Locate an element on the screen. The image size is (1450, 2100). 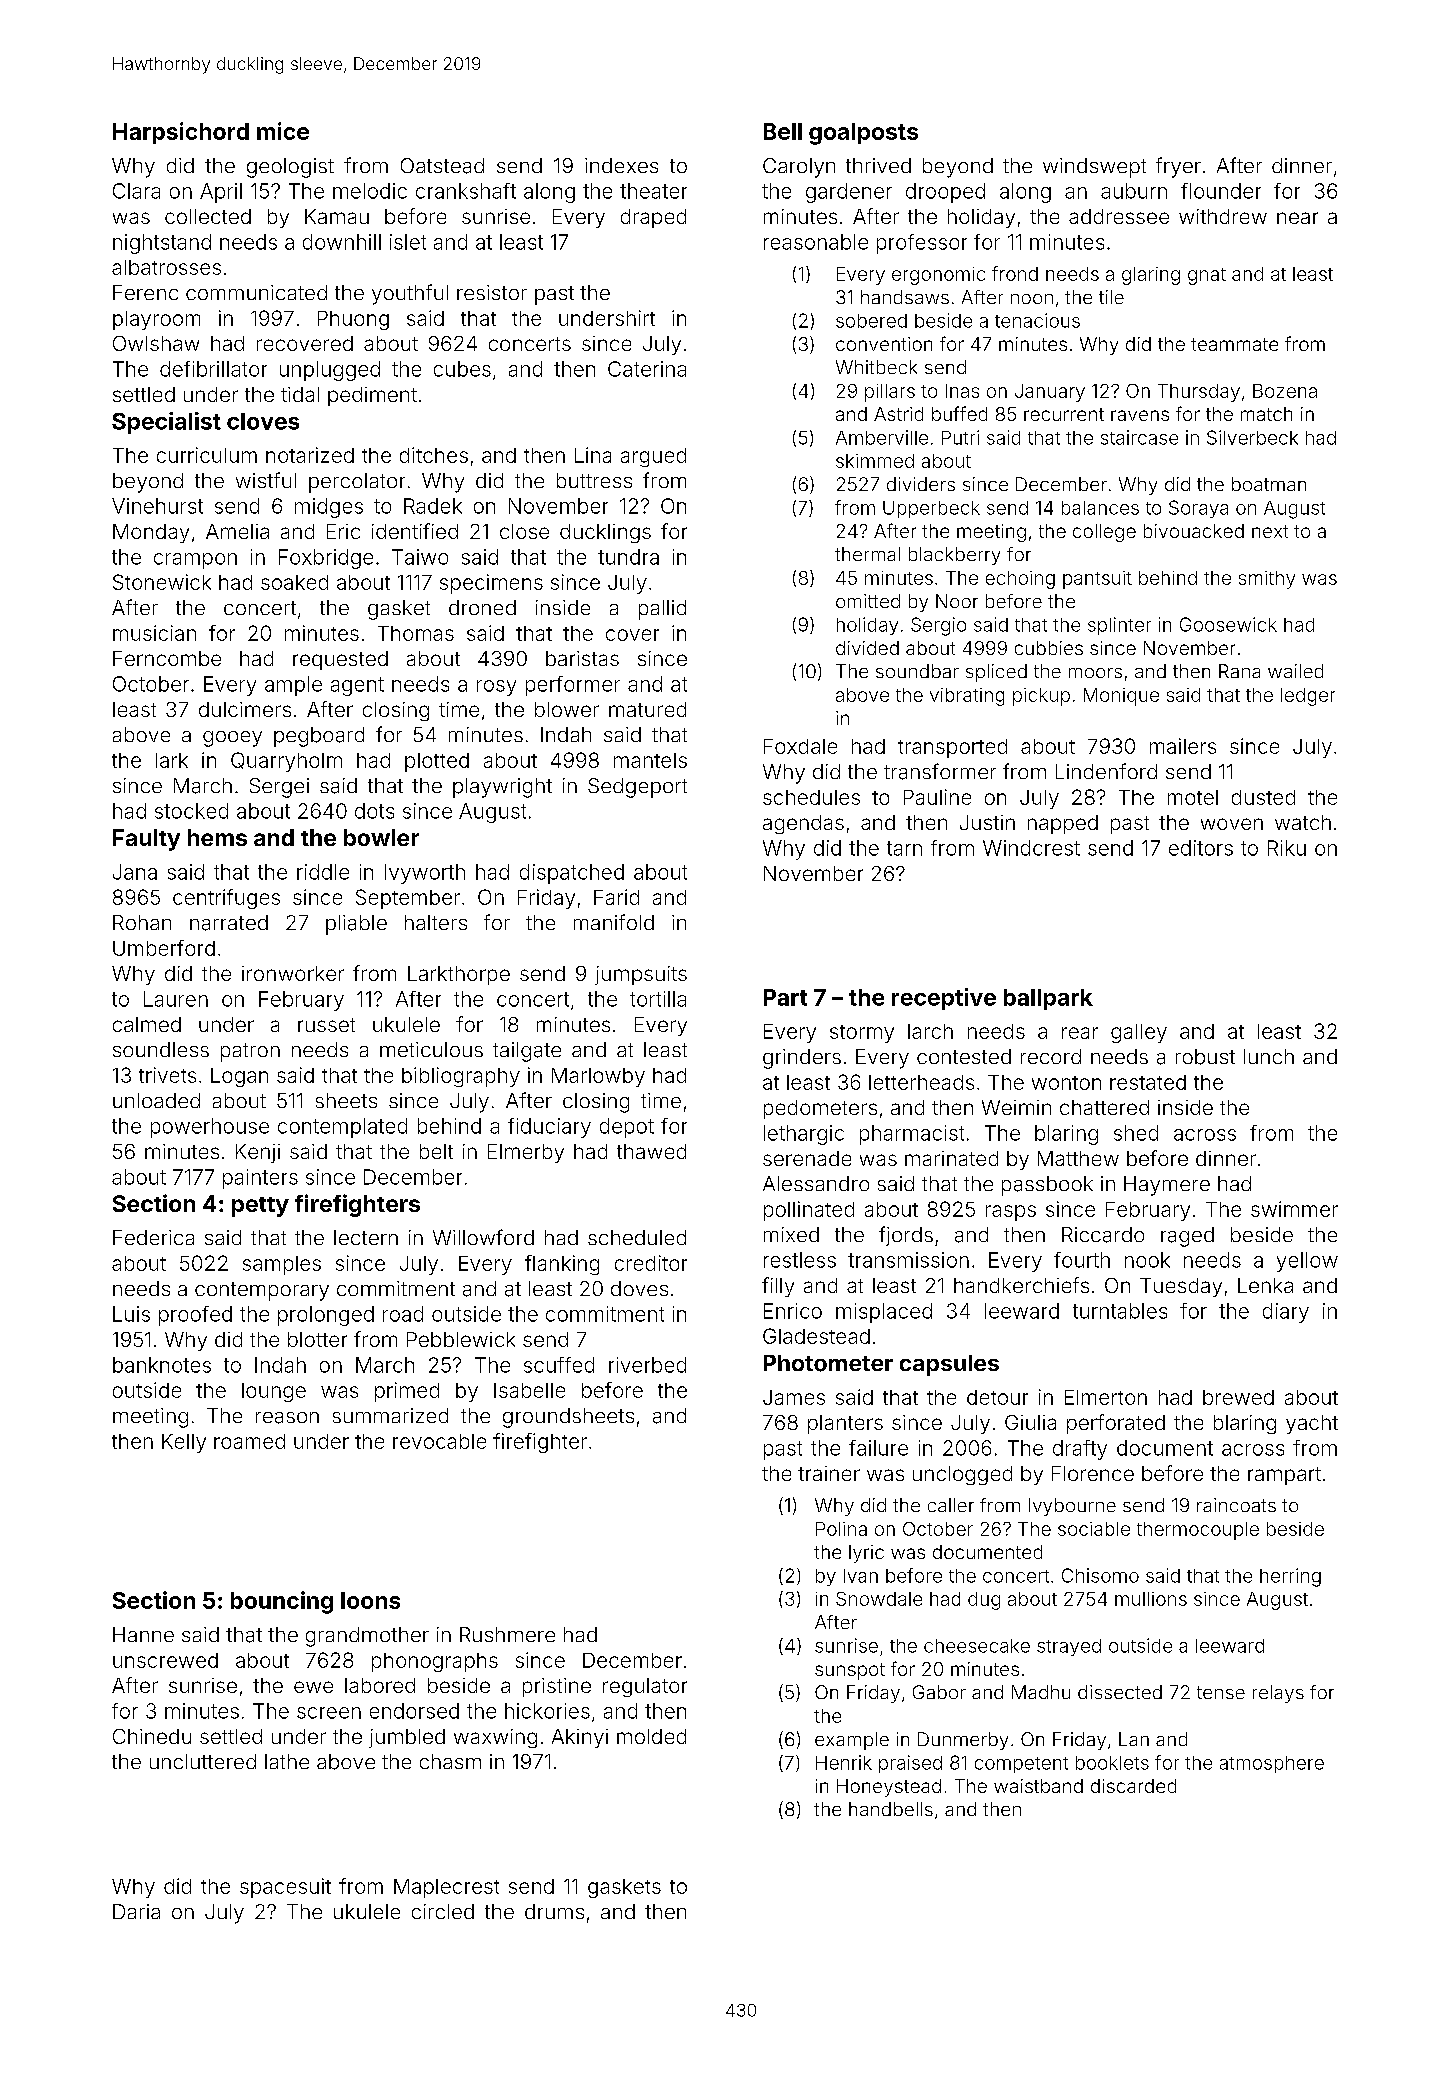
fryer is located at coordinates (1178, 167).
